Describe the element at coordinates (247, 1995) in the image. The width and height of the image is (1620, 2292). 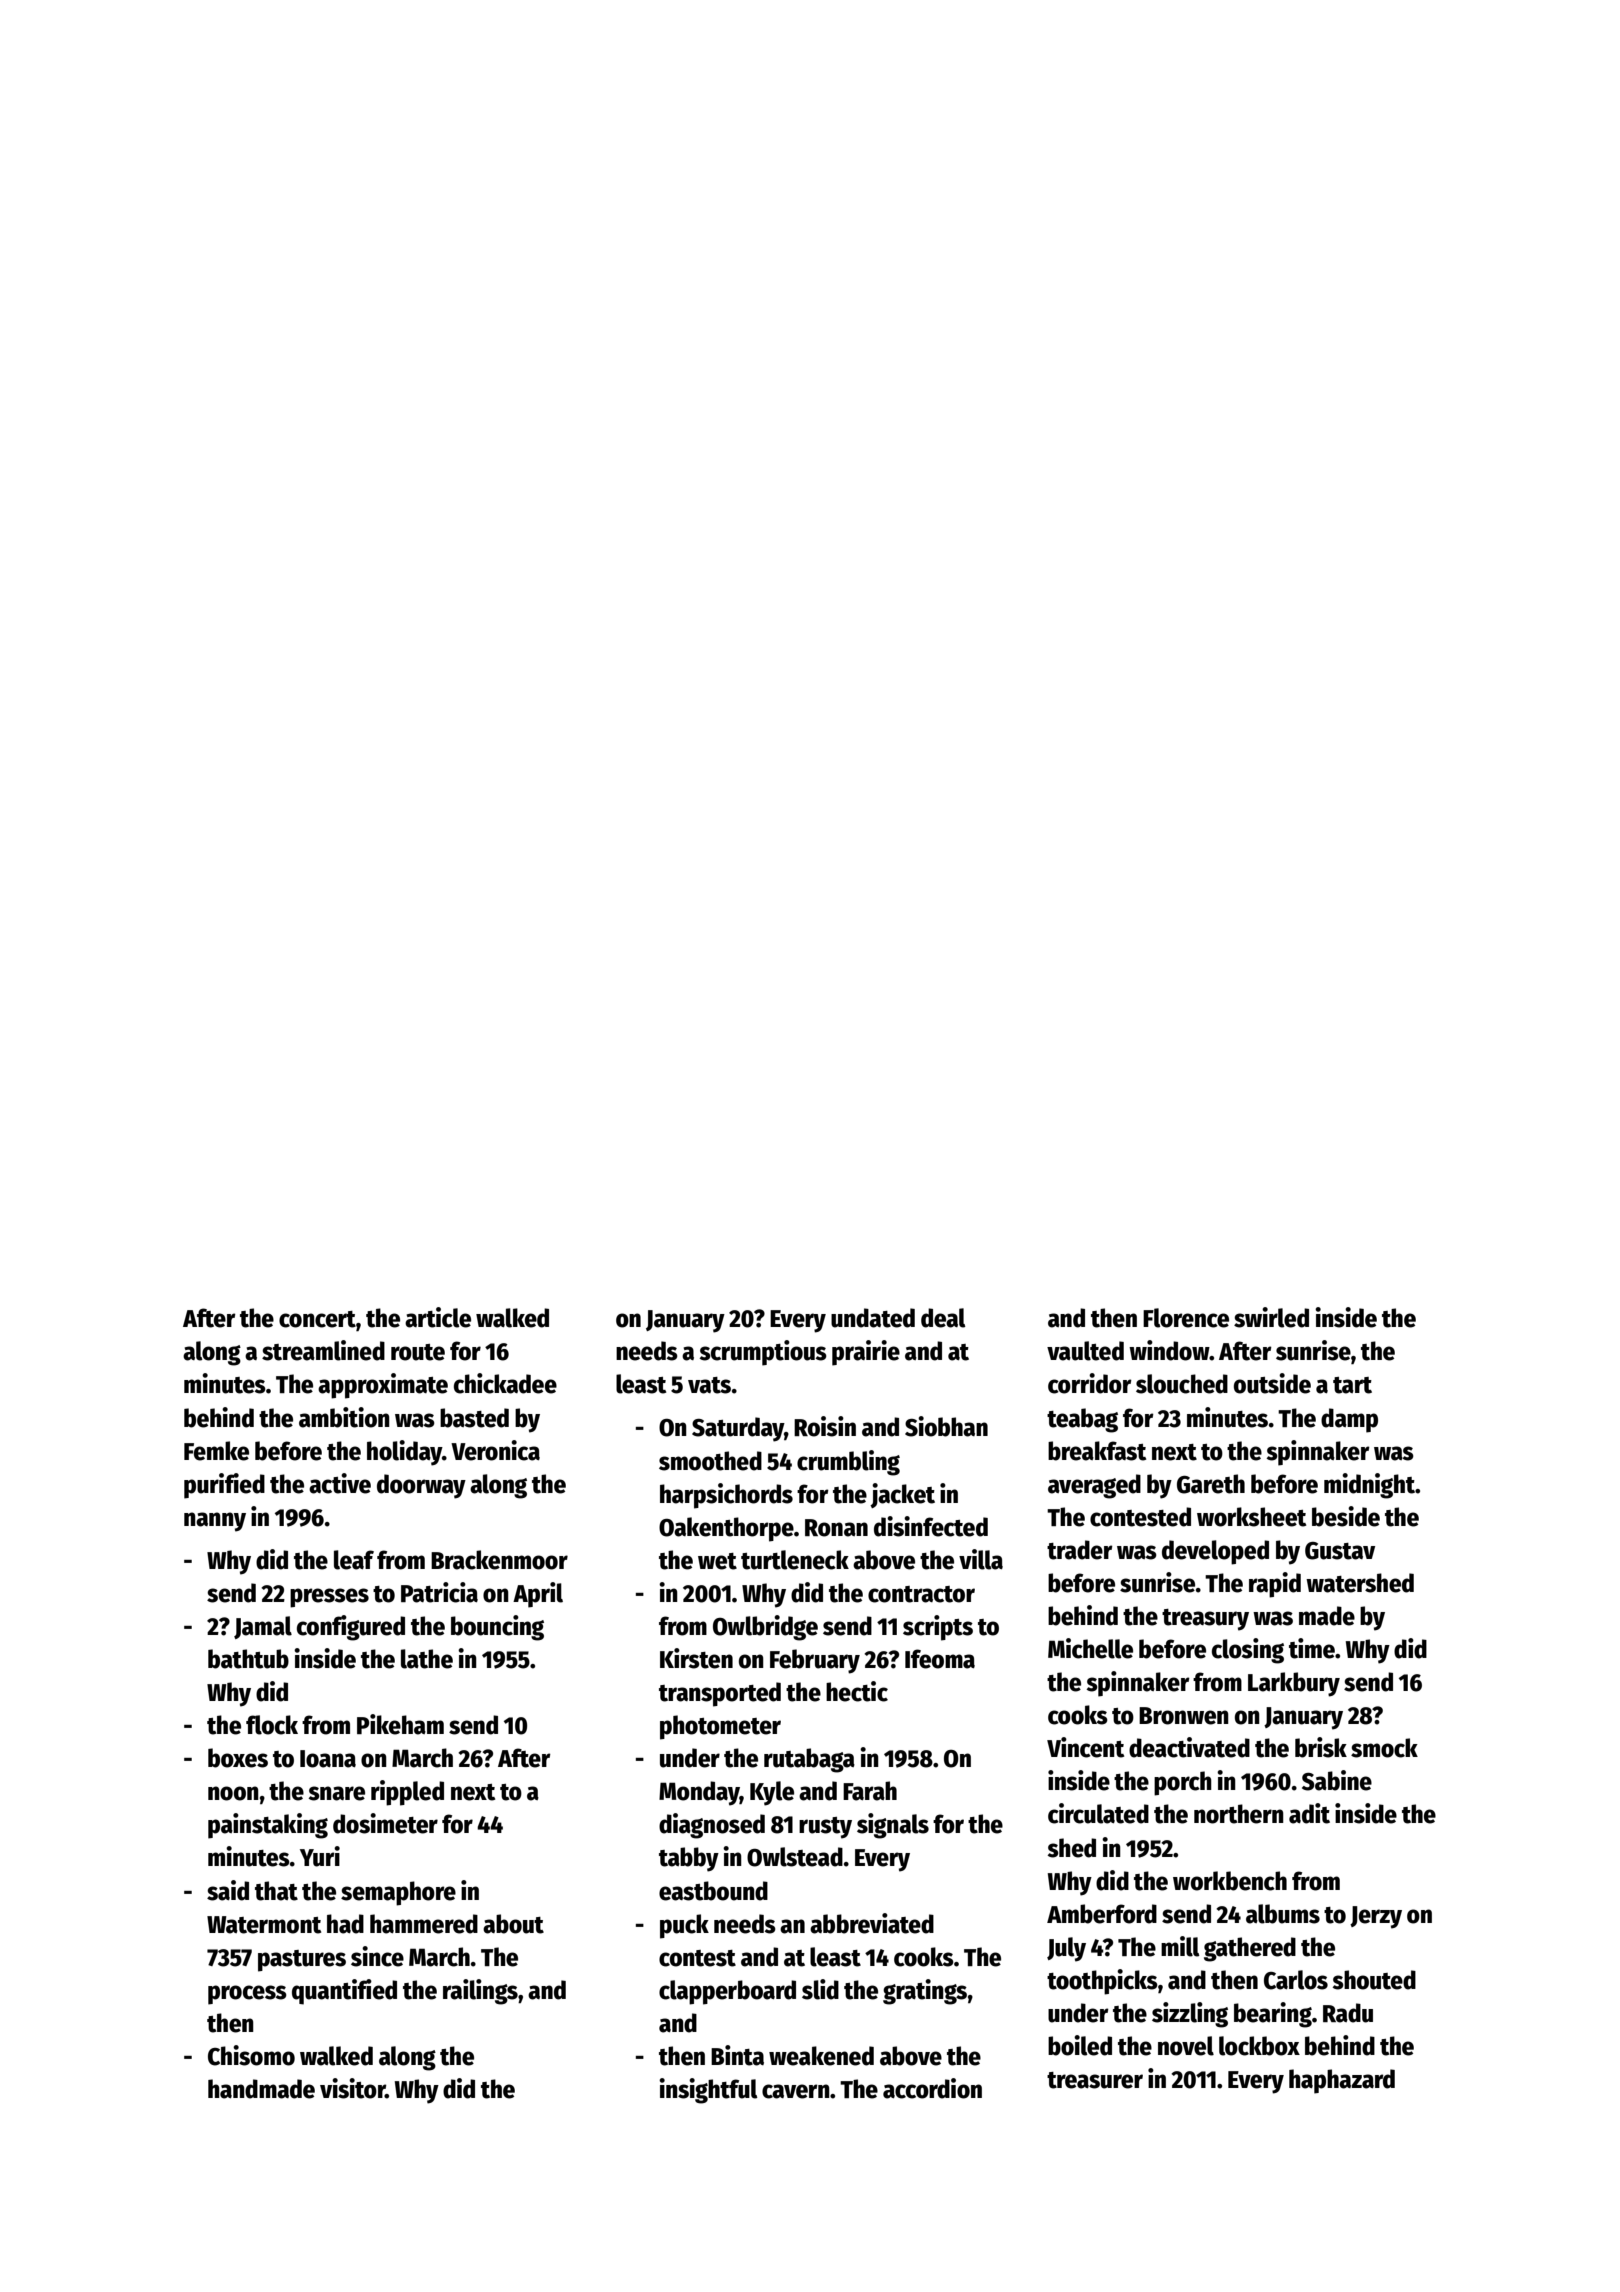
I see `process` at that location.
